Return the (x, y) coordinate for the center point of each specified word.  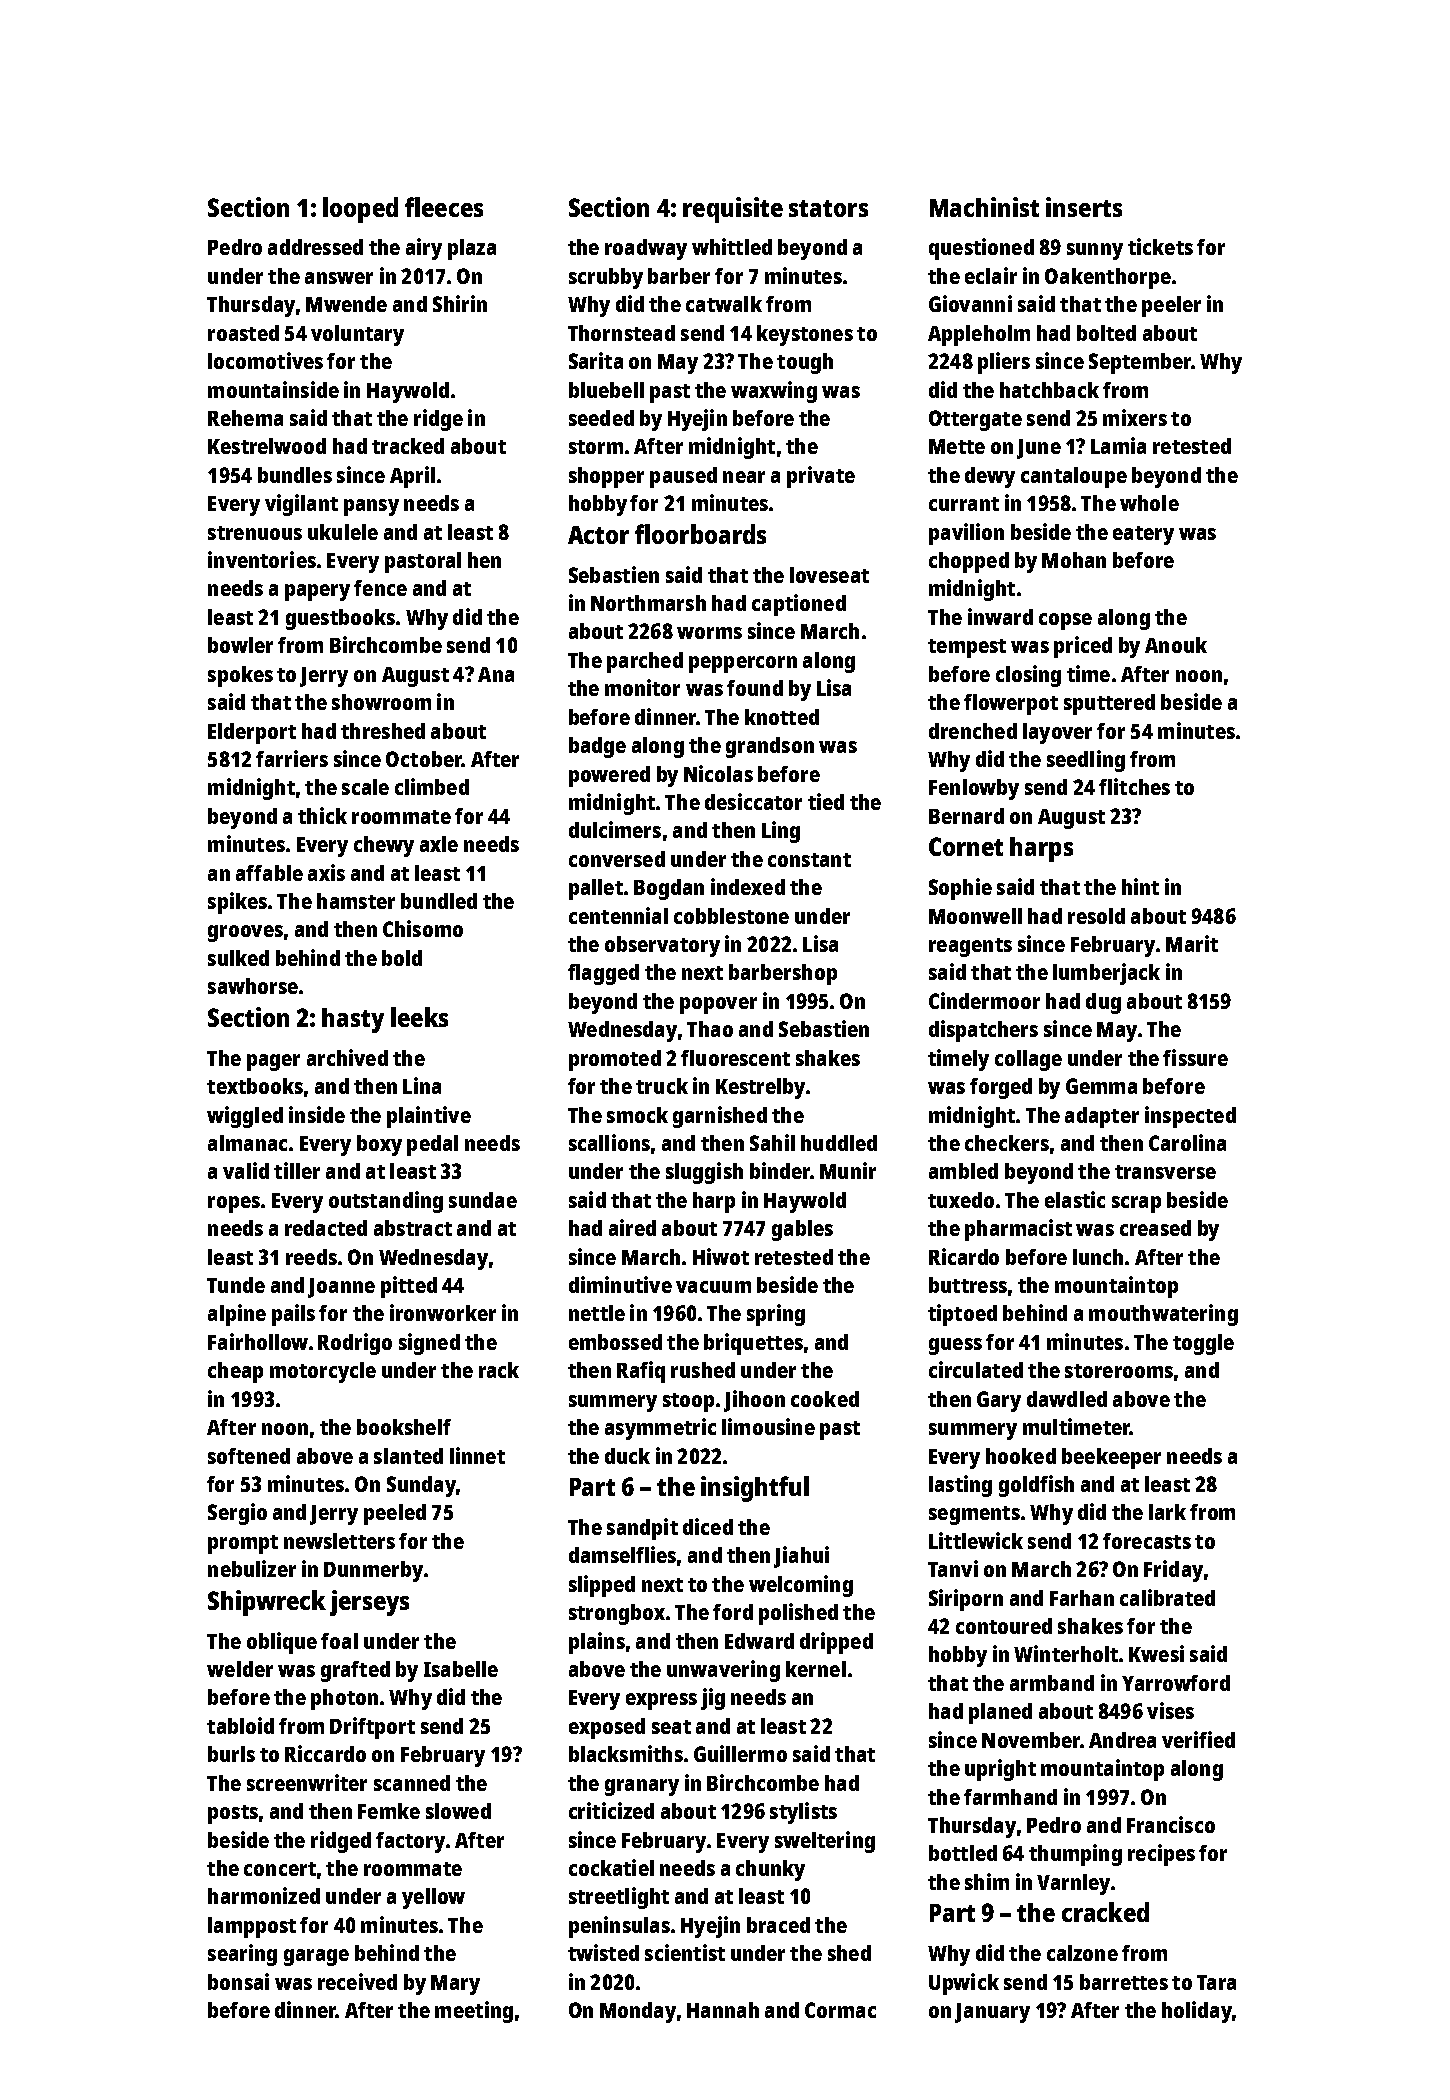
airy (424, 249)
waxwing (774, 392)
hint (1140, 886)
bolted (1106, 333)
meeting (474, 2012)
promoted (615, 1060)
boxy (379, 1145)
